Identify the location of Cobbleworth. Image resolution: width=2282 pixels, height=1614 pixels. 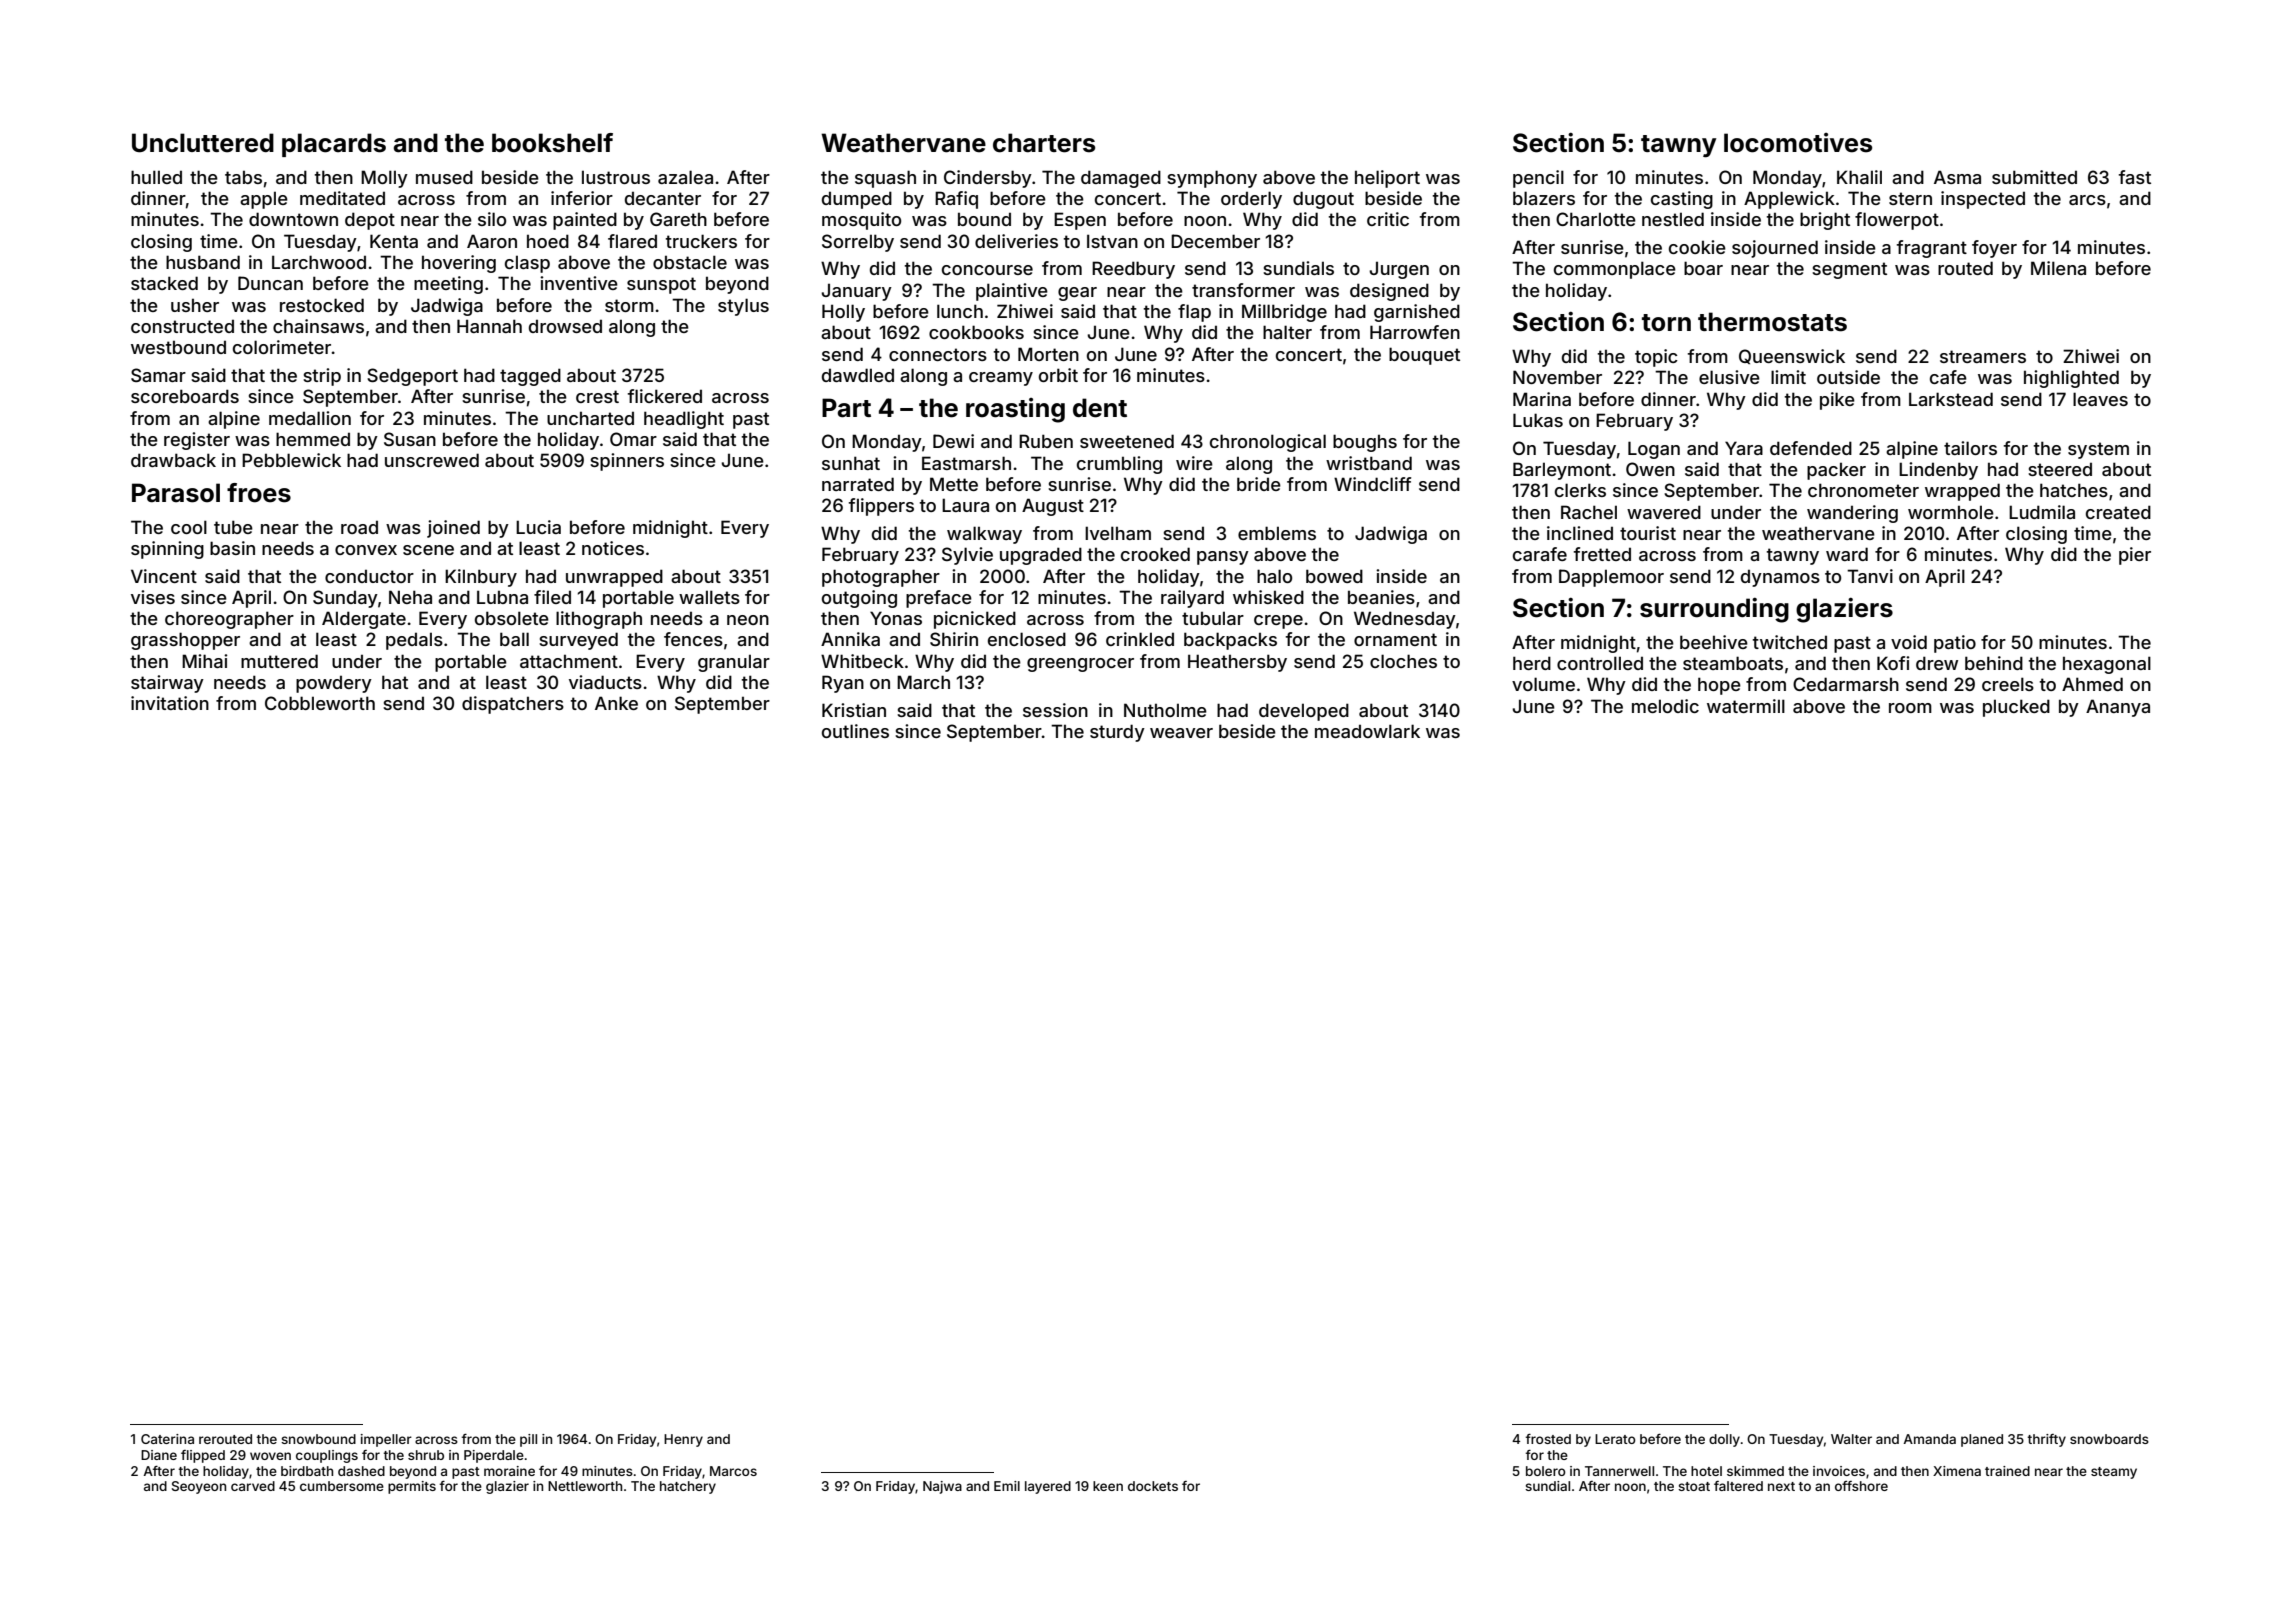
(320, 703).
